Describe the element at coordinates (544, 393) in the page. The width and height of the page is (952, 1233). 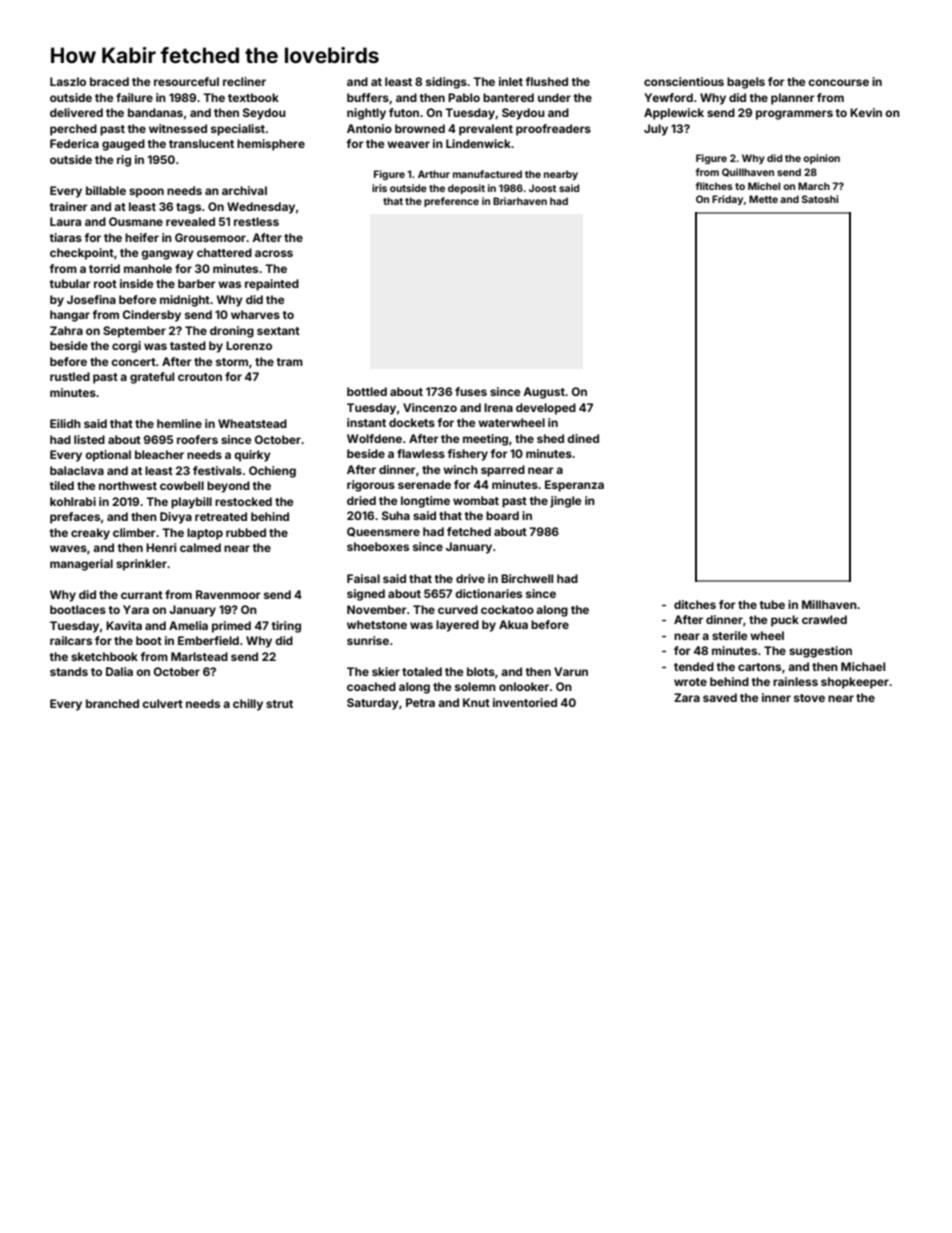
I see `August` at that location.
